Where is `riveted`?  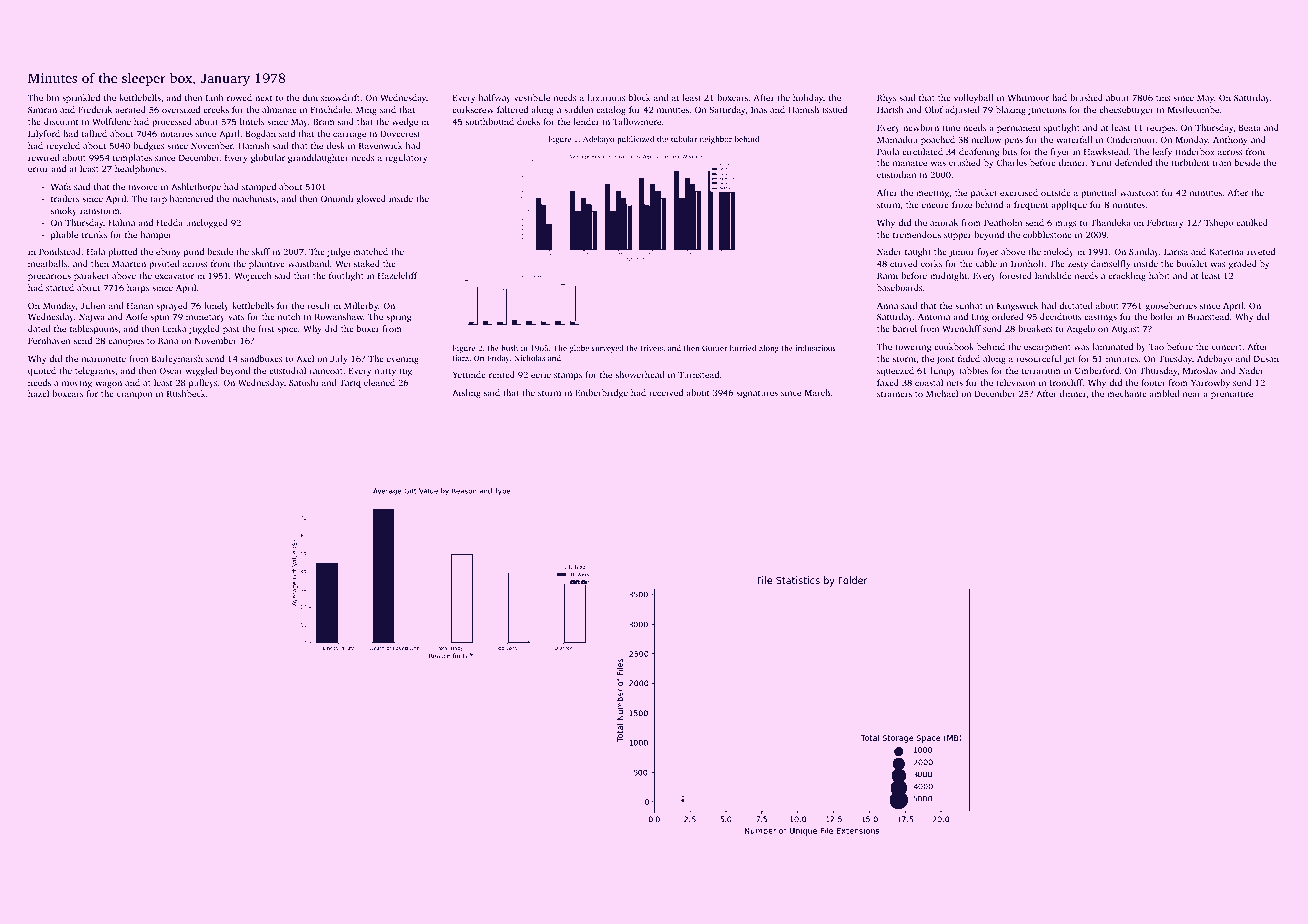
riveted is located at coordinates (1261, 251).
